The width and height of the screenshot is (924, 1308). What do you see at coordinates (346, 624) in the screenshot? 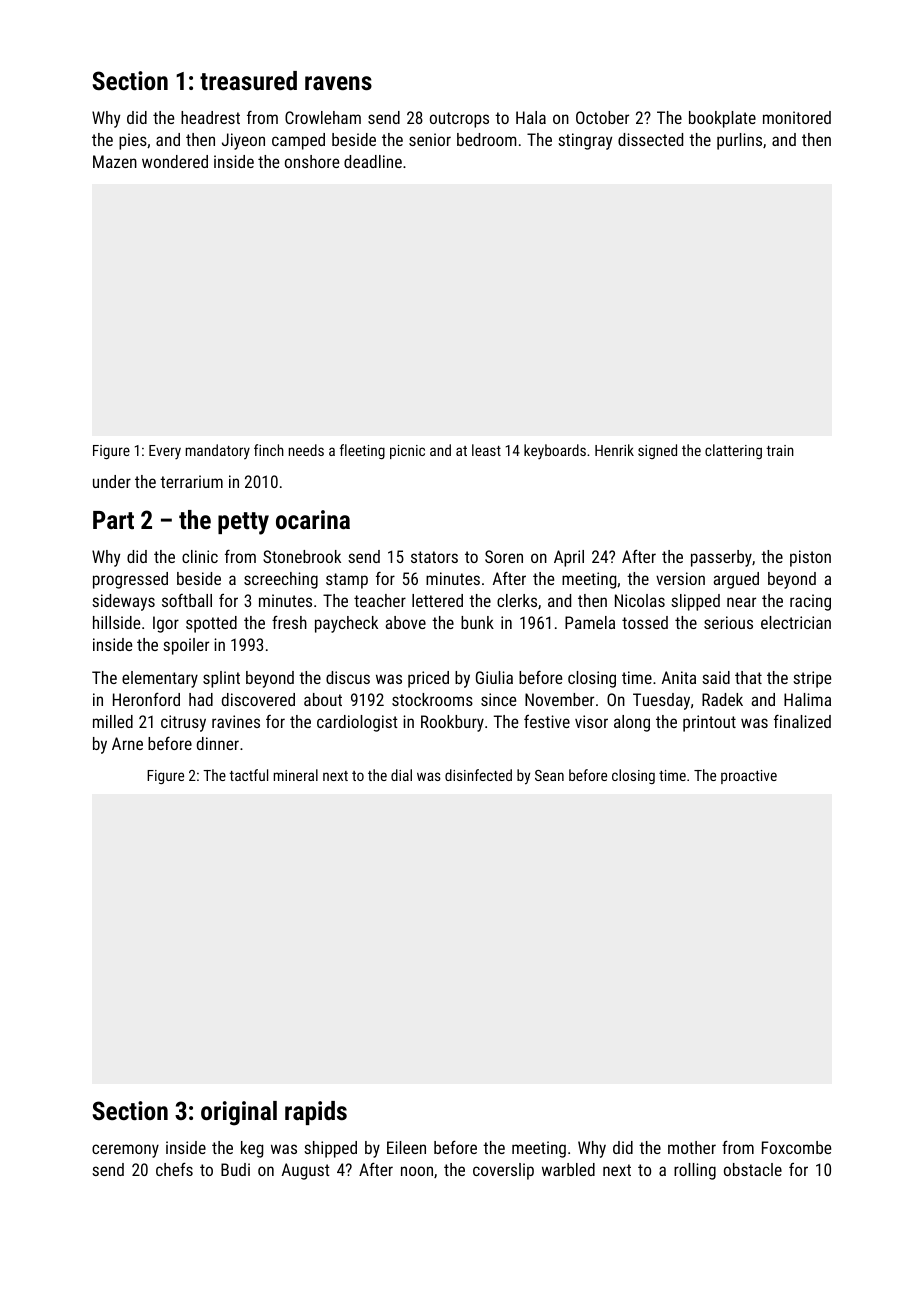
I see `paycheck` at bounding box center [346, 624].
